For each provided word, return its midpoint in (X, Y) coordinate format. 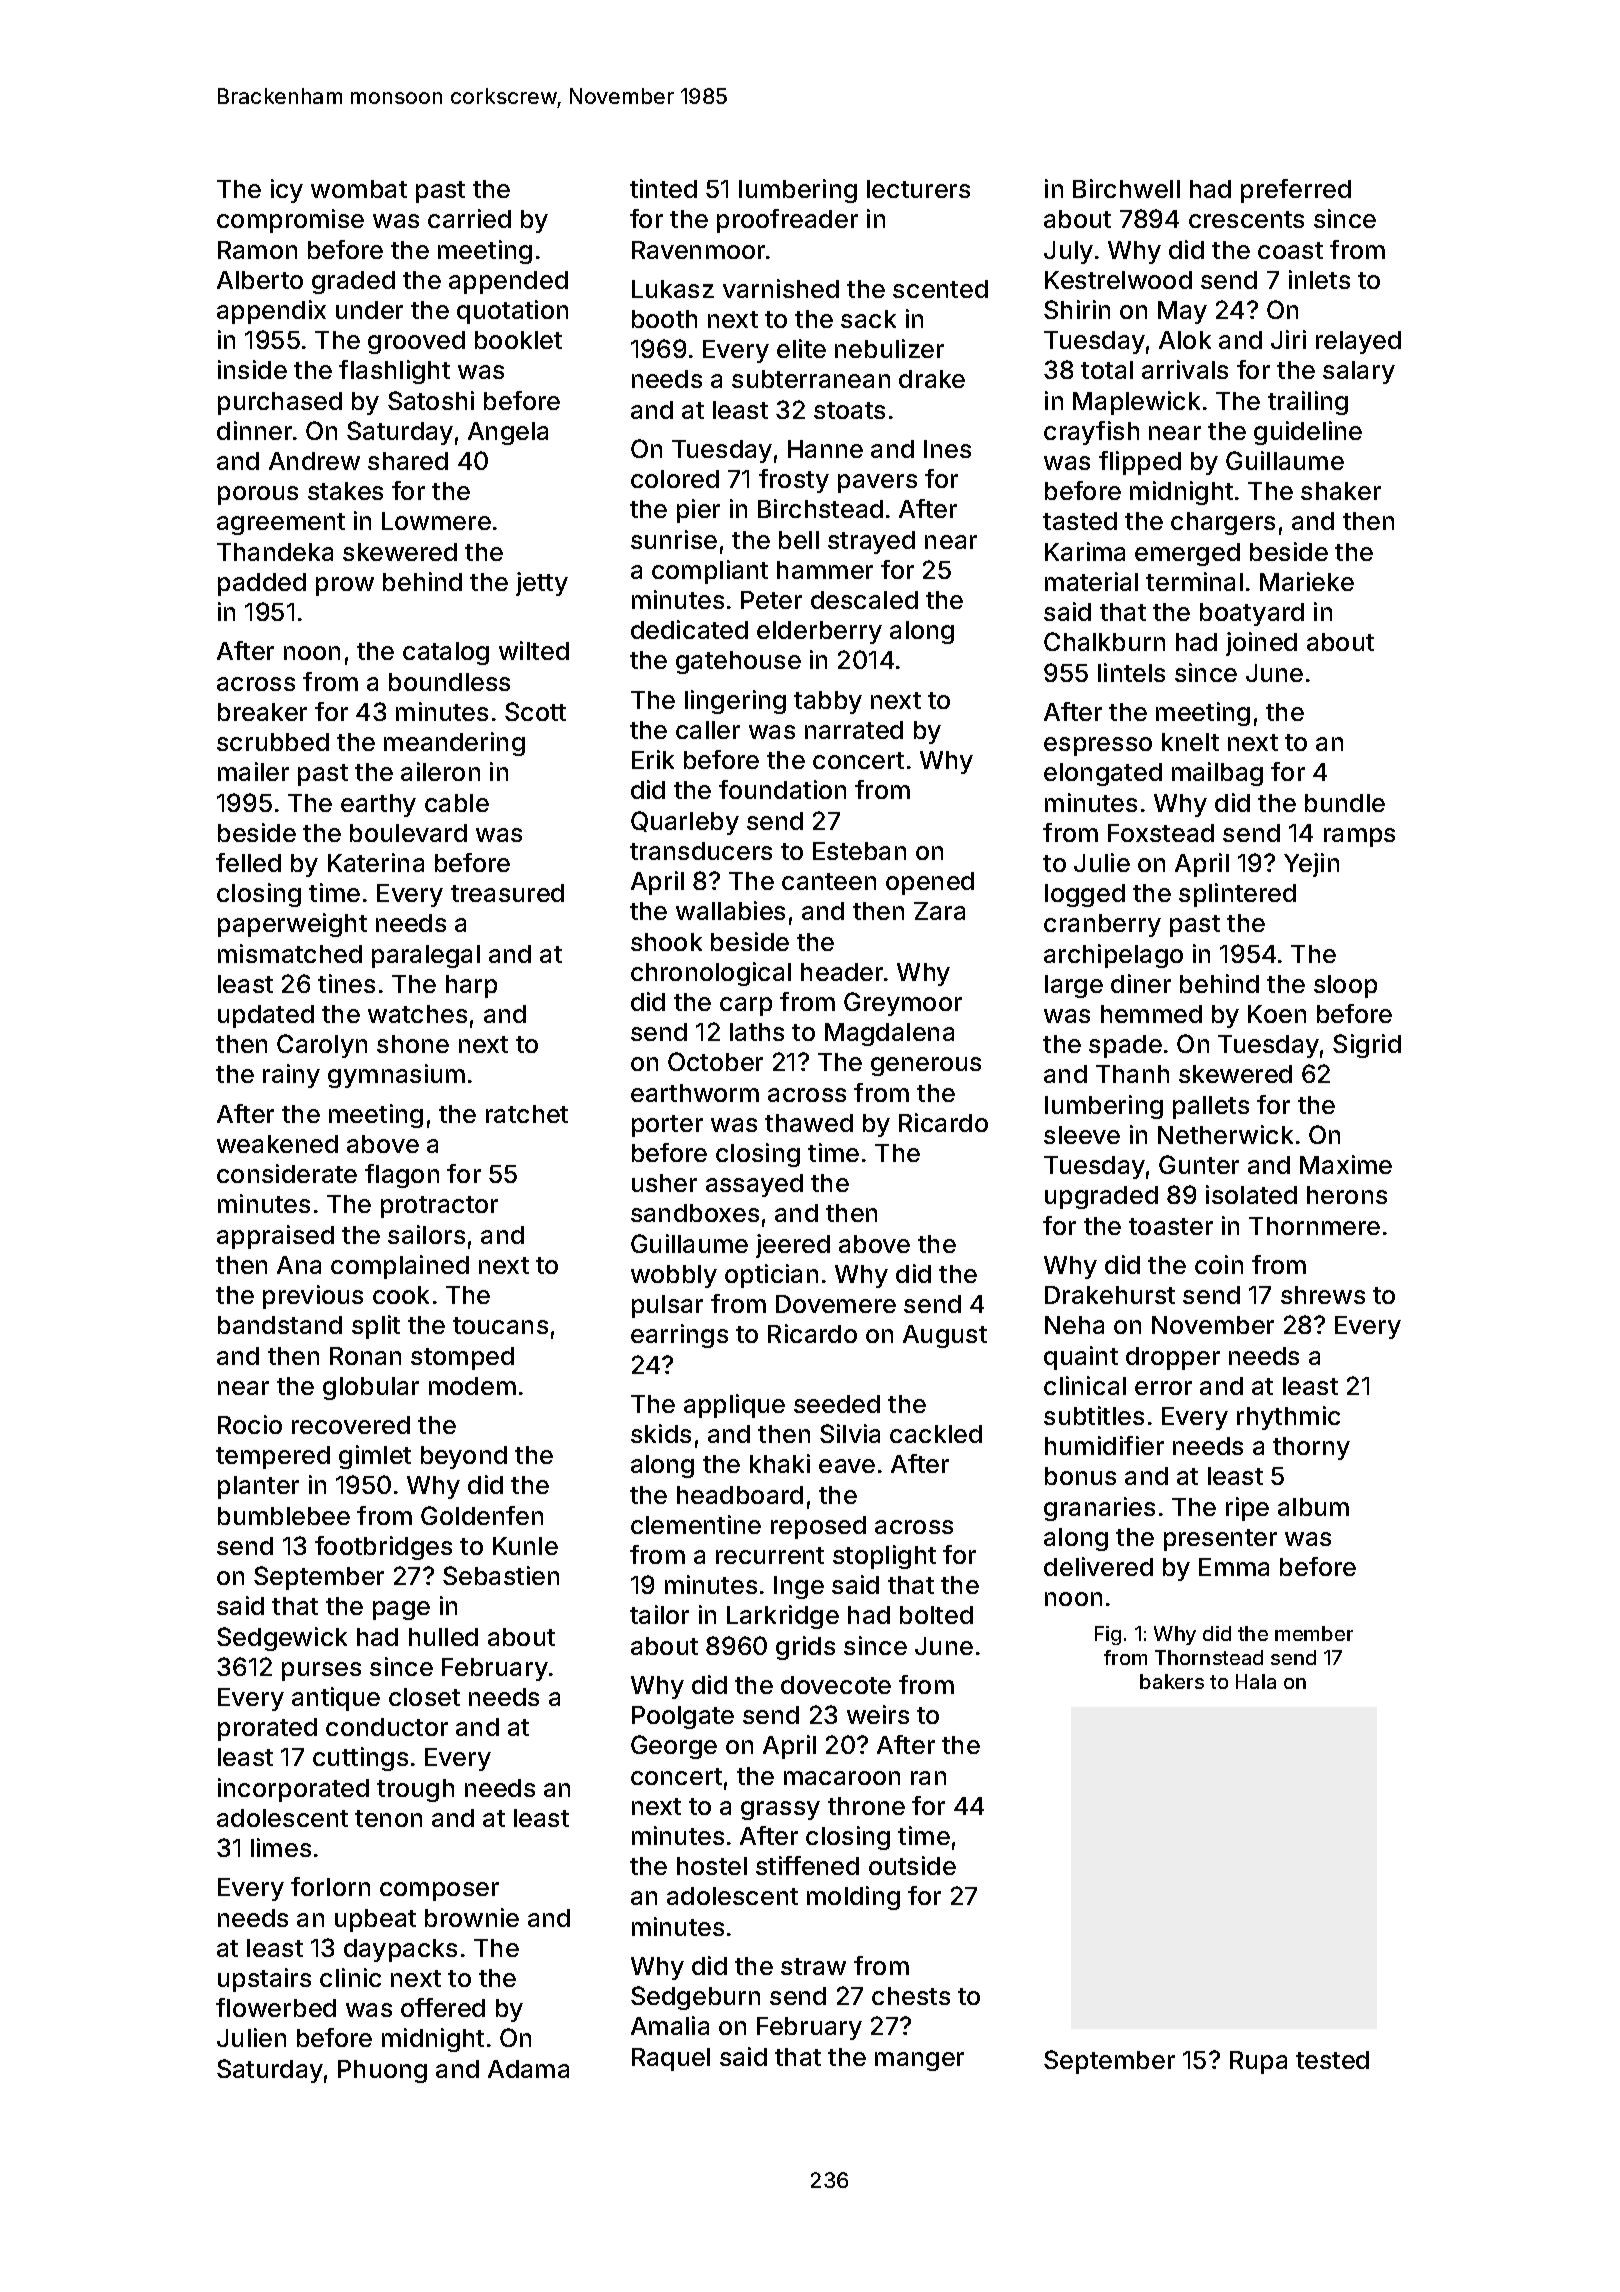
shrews (1323, 1295)
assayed (754, 1185)
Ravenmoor (698, 250)
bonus (1080, 1476)
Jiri (1288, 339)
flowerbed (276, 2007)
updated (266, 1016)
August (945, 1336)
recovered (351, 1425)
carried (469, 218)
